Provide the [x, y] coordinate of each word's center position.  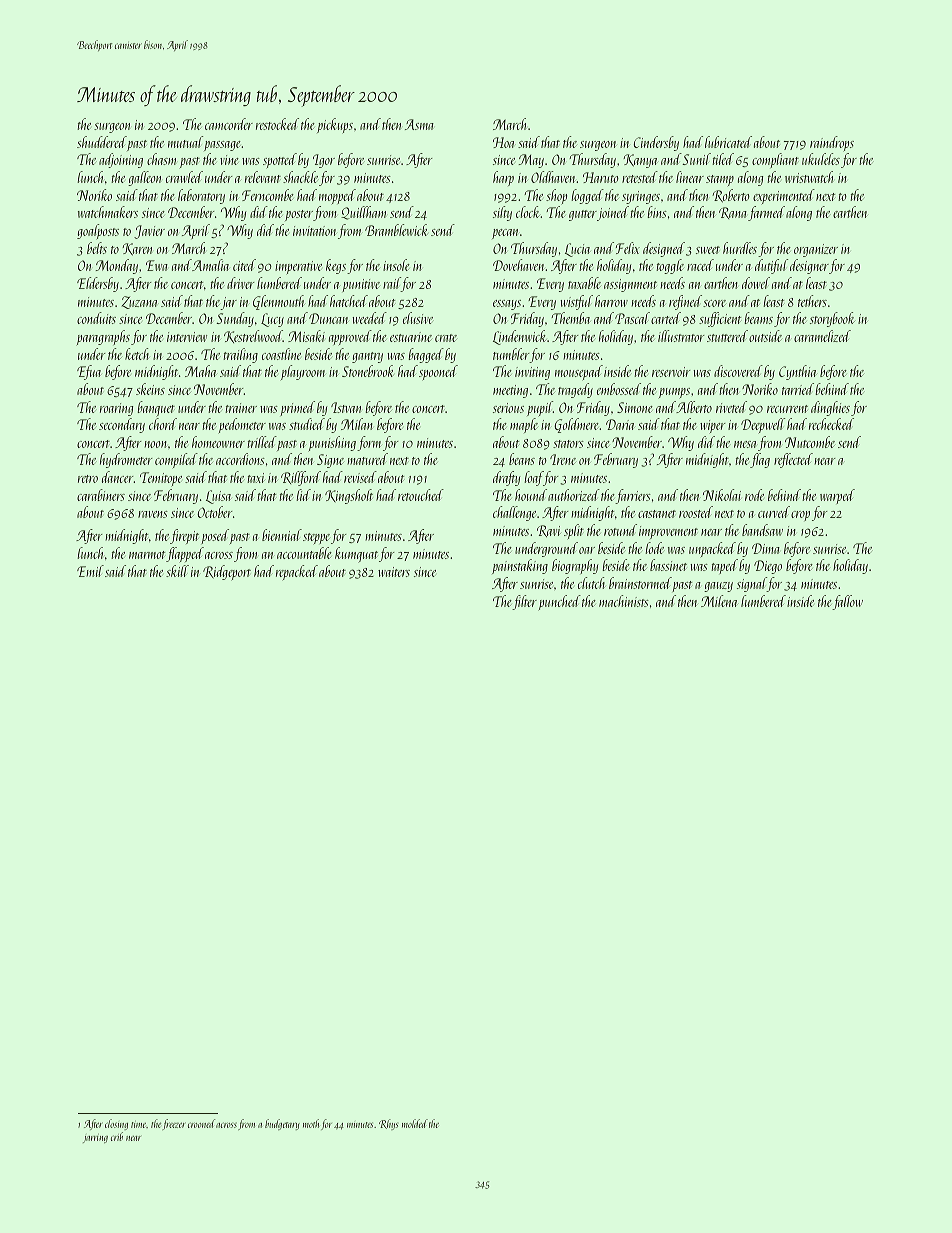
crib [117, 1136]
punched [560, 602]
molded [415, 1123]
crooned [201, 1123]
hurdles [740, 248]
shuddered [102, 142]
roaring [116, 409]
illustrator [681, 336]
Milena [719, 601]
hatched [349, 301]
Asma [419, 124]
